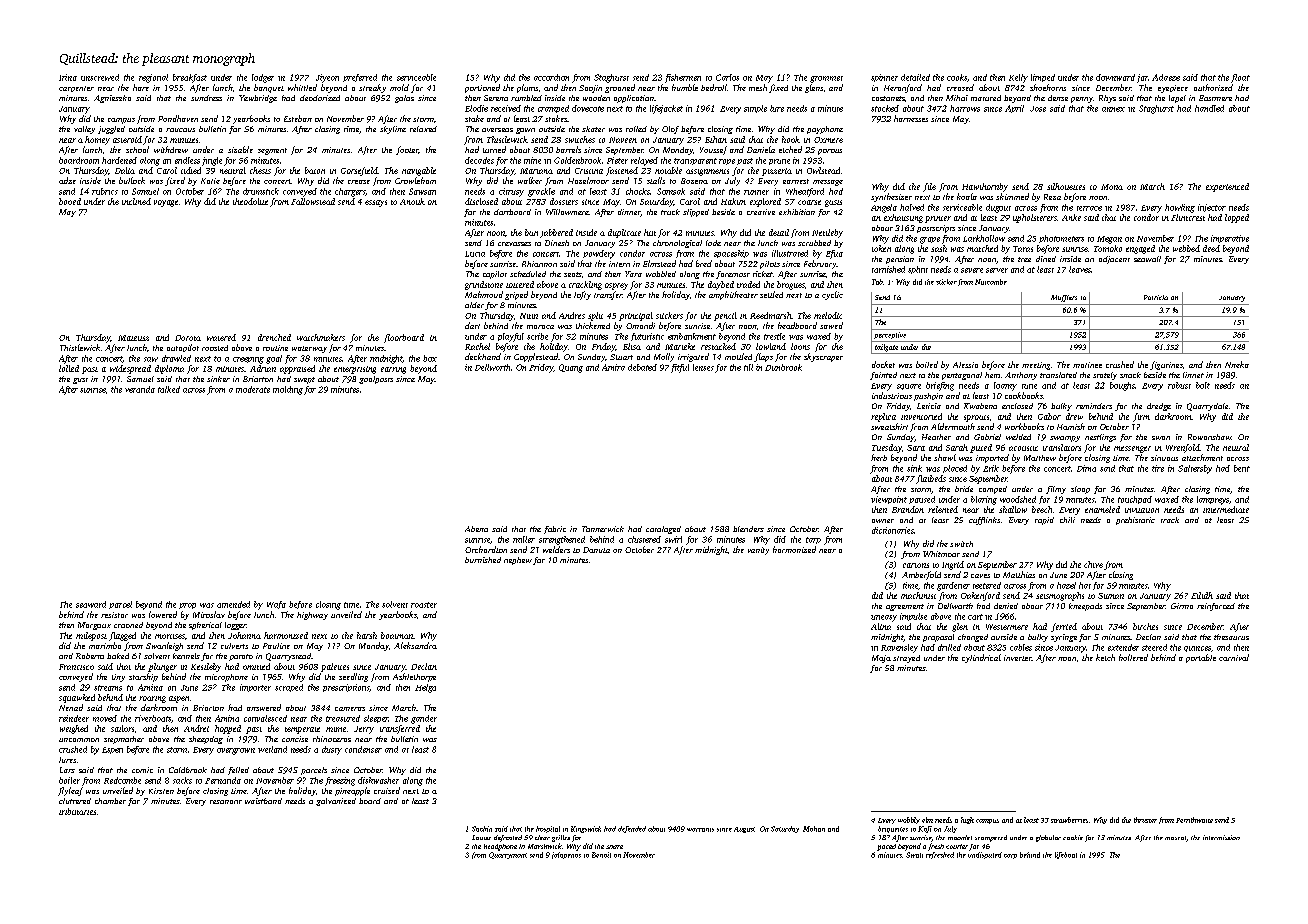 The width and height of the screenshot is (1308, 924). I want to click on Lucia, so click(475, 254).
